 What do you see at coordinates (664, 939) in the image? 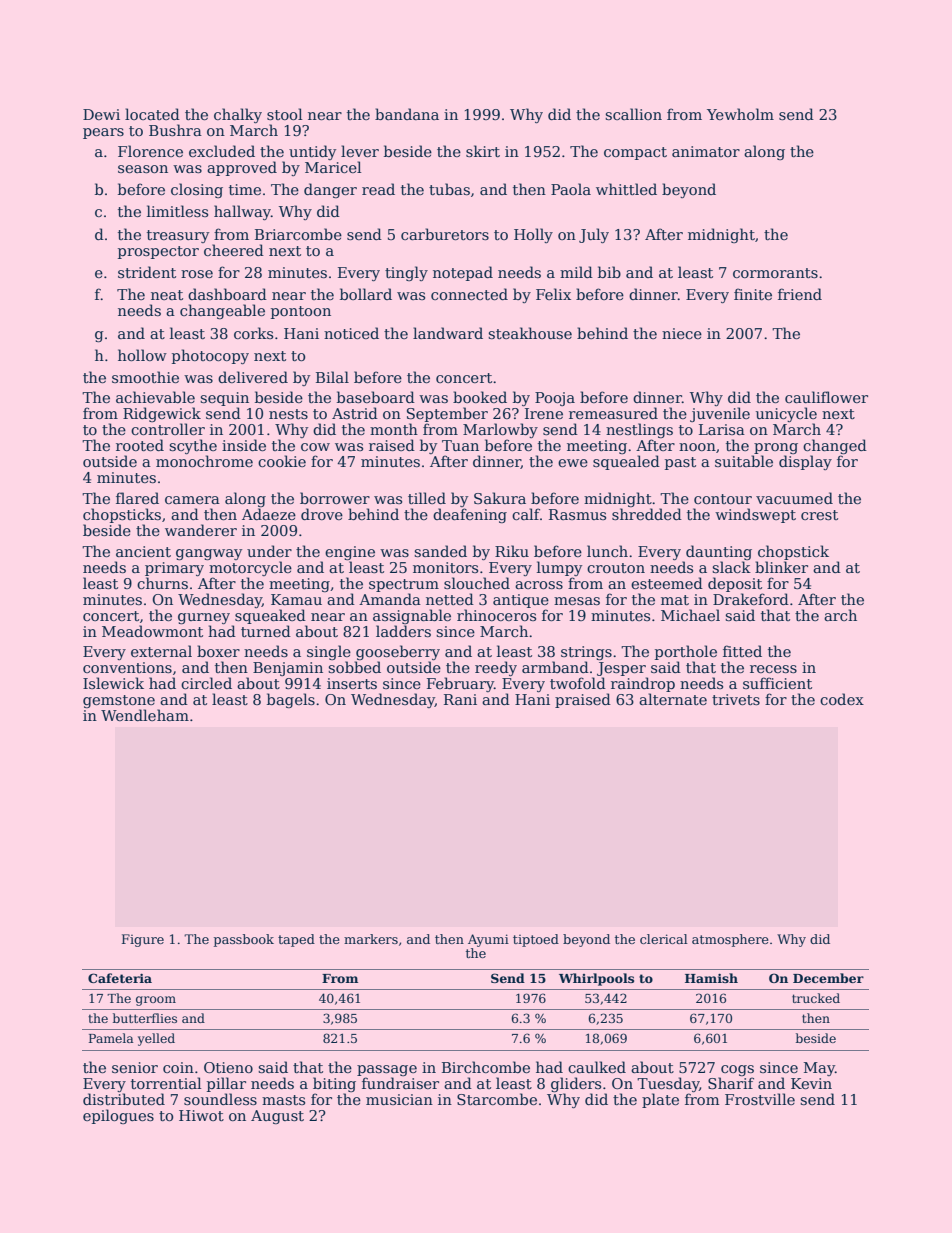
I see `clerical` at bounding box center [664, 939].
